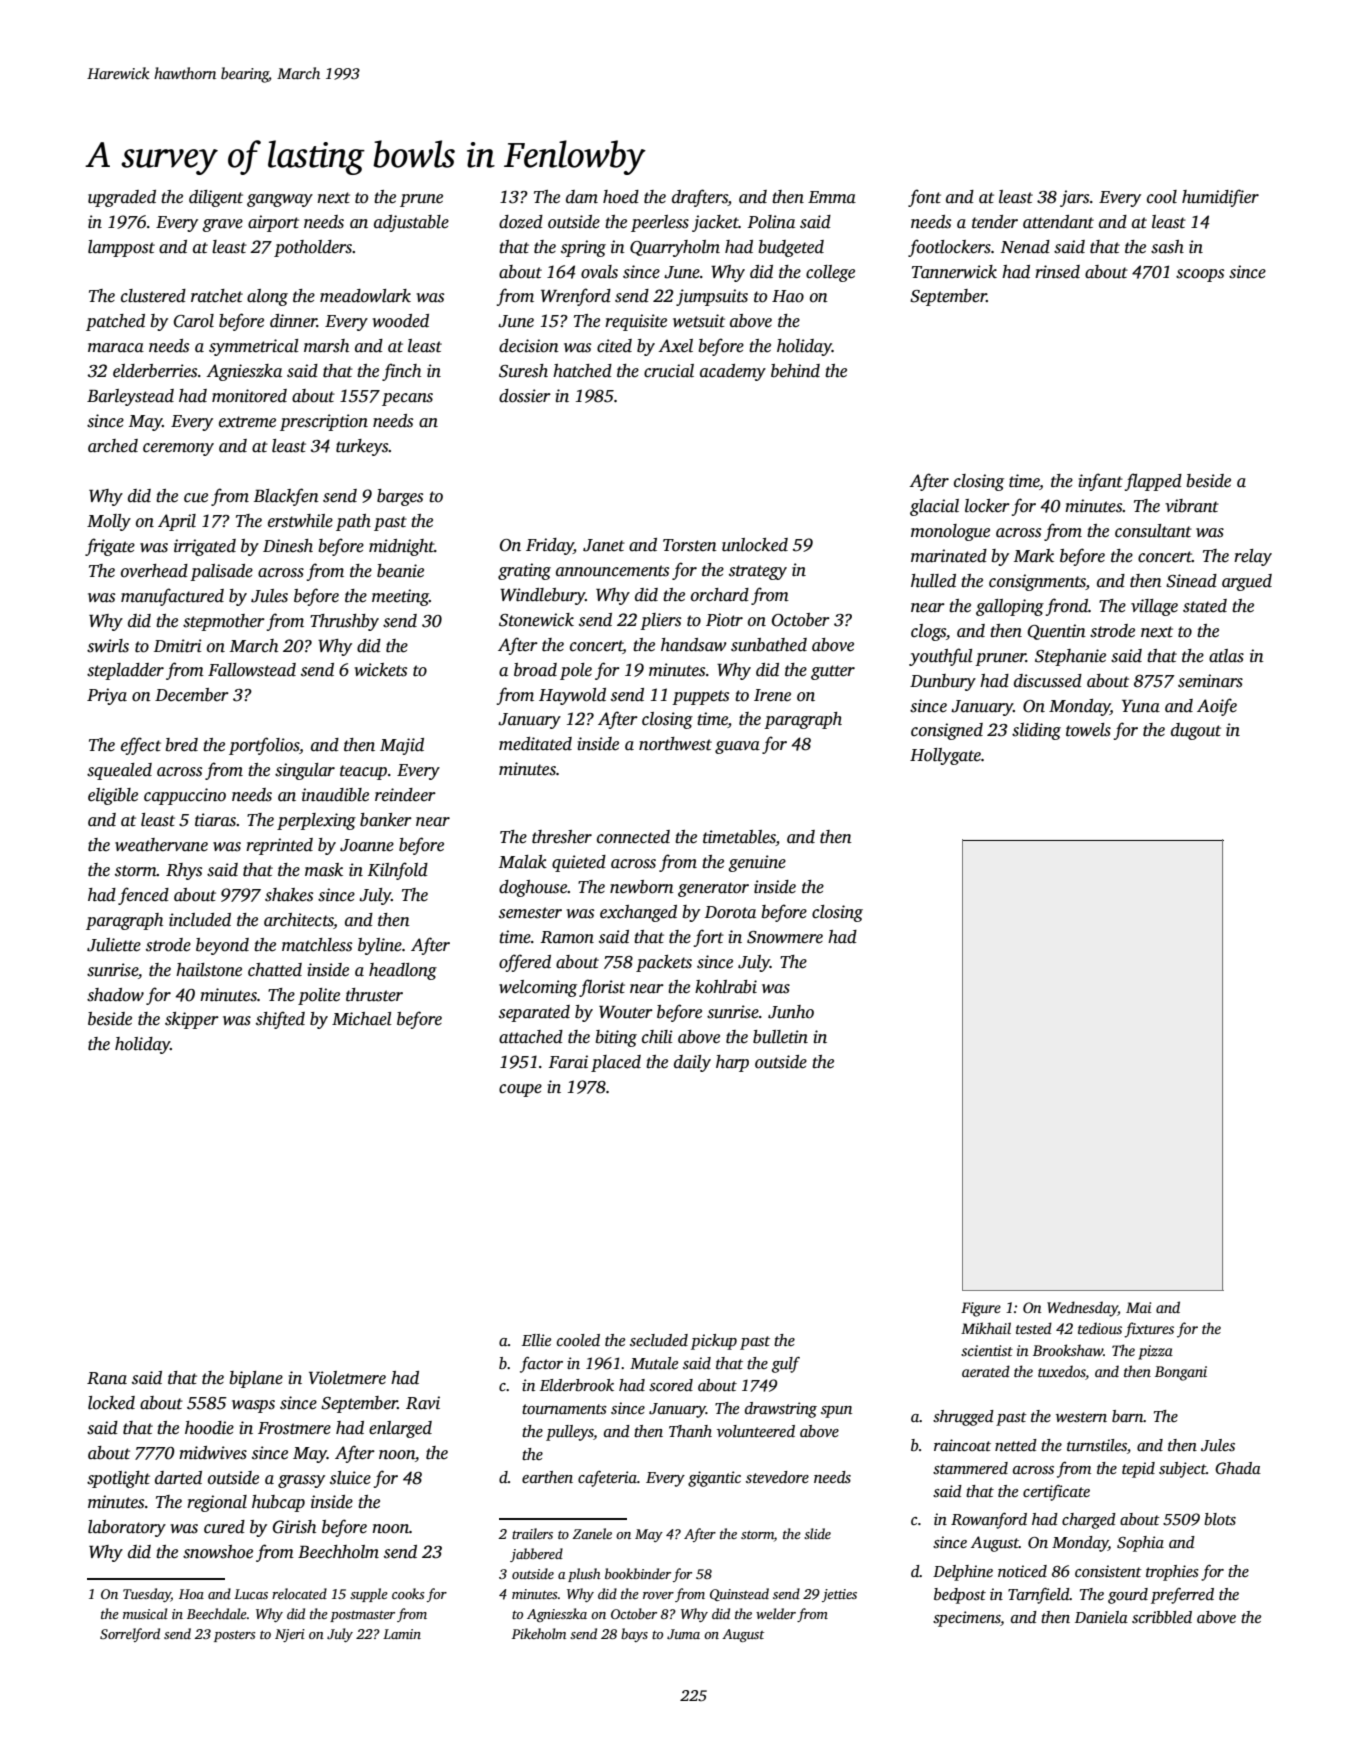 This document has height=1763, width=1362. Describe the element at coordinates (732, 1063) in the document. I see `harp` at that location.
